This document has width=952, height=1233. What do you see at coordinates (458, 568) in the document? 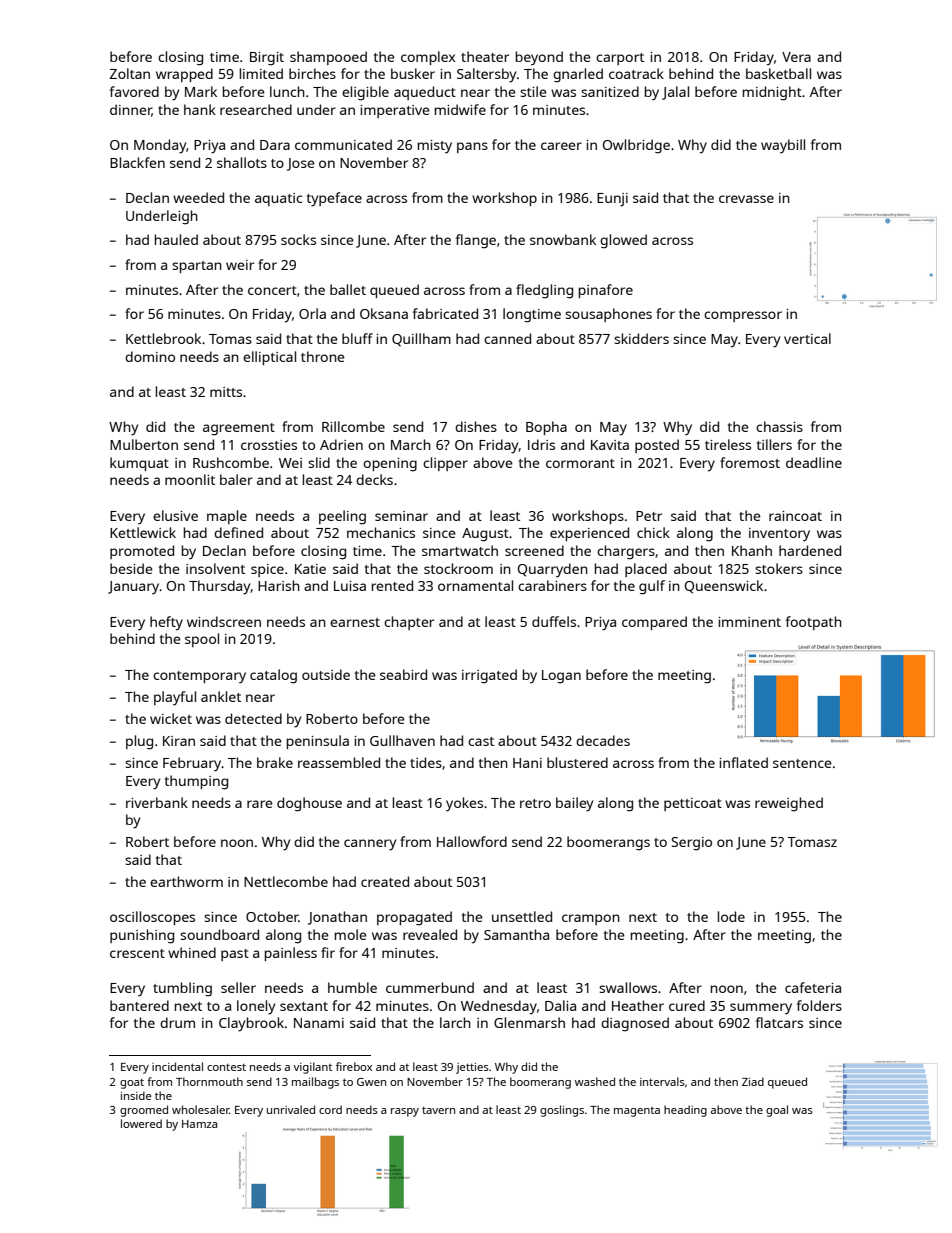
I see `stockroom` at bounding box center [458, 568].
